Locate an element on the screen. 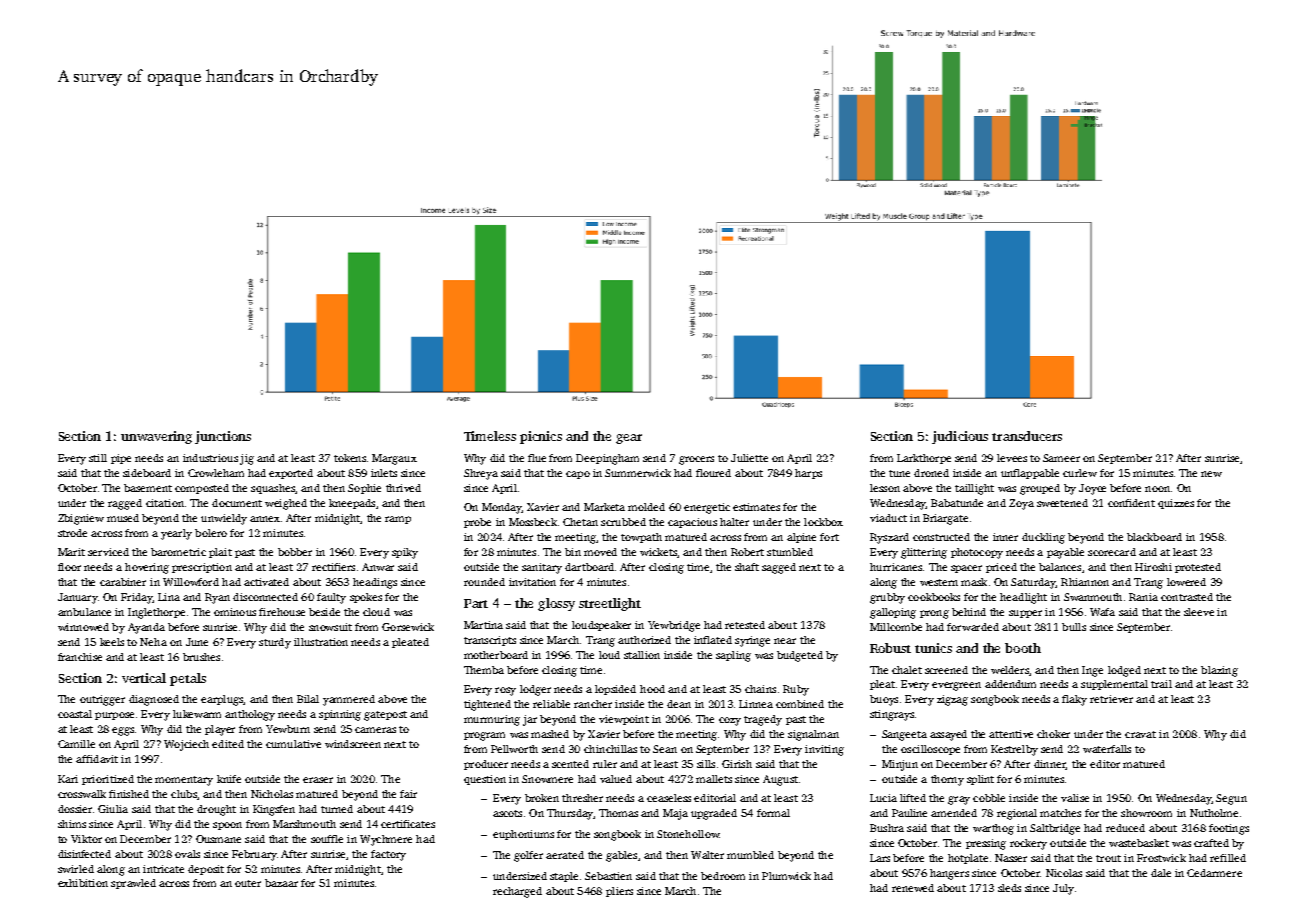 This screenshot has width=1308, height=924. Margaux is located at coordinates (394, 459).
